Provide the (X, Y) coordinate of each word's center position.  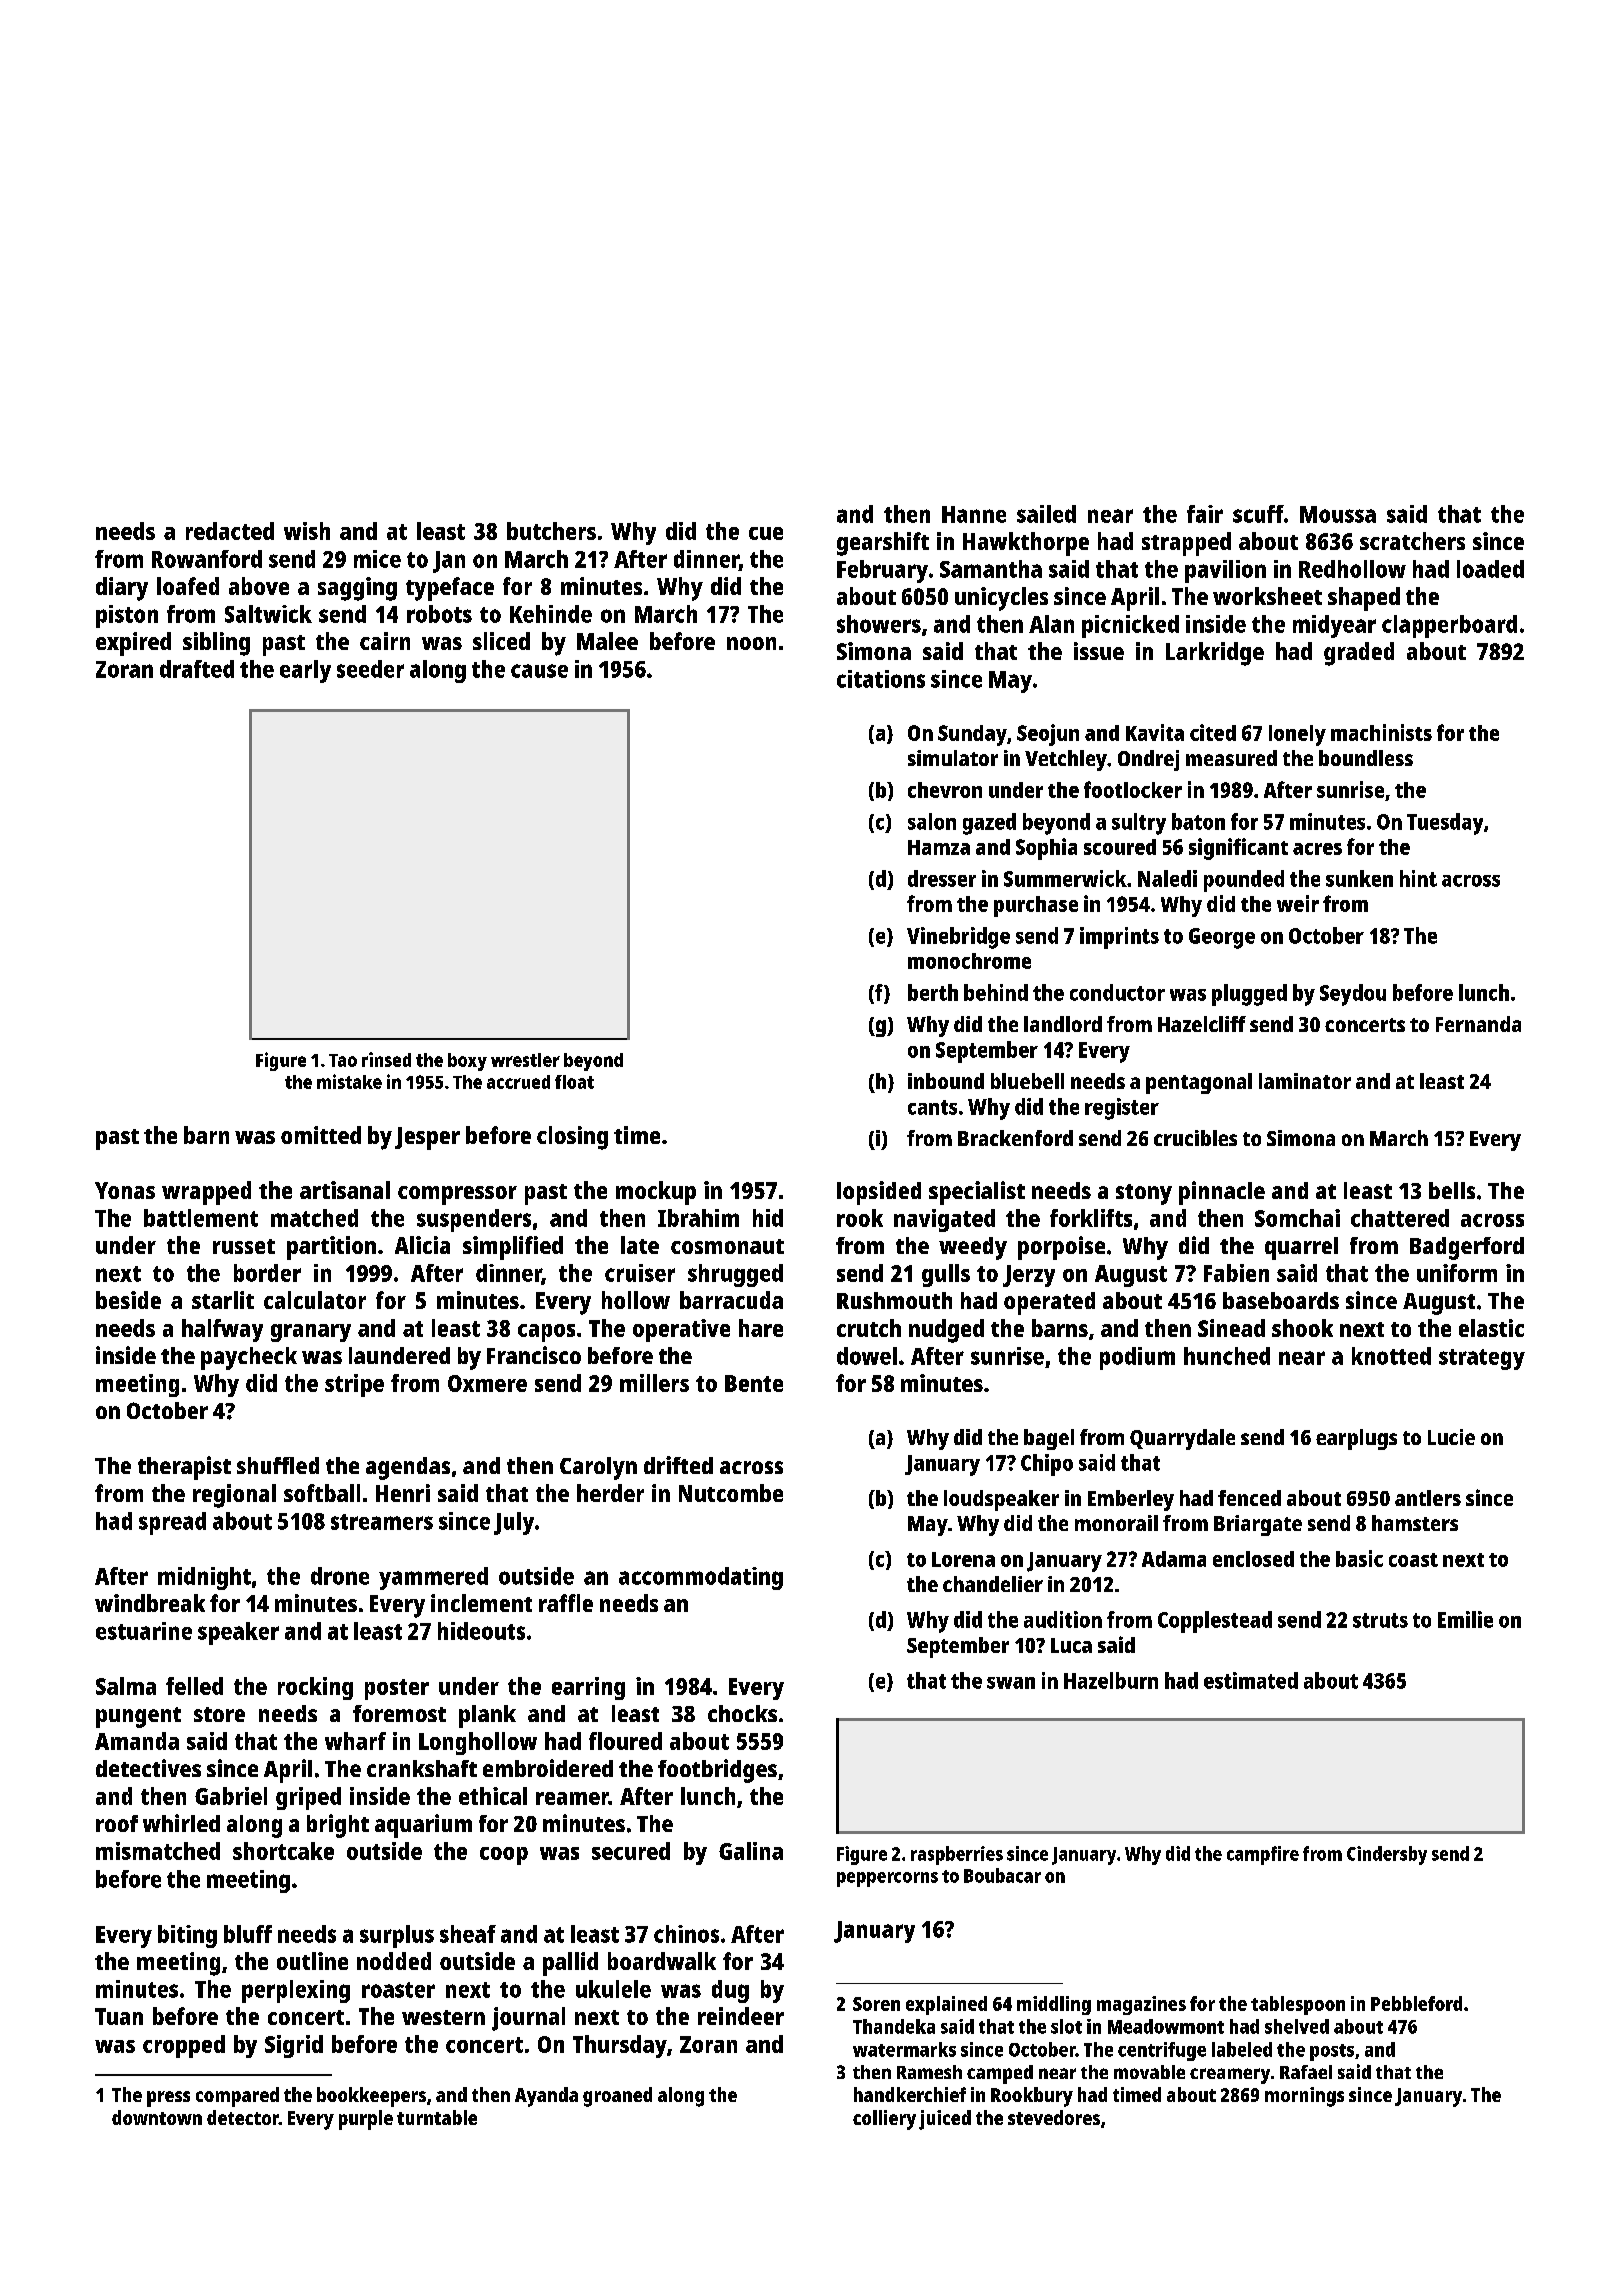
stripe (354, 1385)
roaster (398, 1990)
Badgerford (1467, 1248)
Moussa (1338, 514)
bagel (1049, 1439)
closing (572, 1138)
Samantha (991, 569)
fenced (1249, 1498)
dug (730, 1991)
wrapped (206, 1193)
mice (377, 559)
